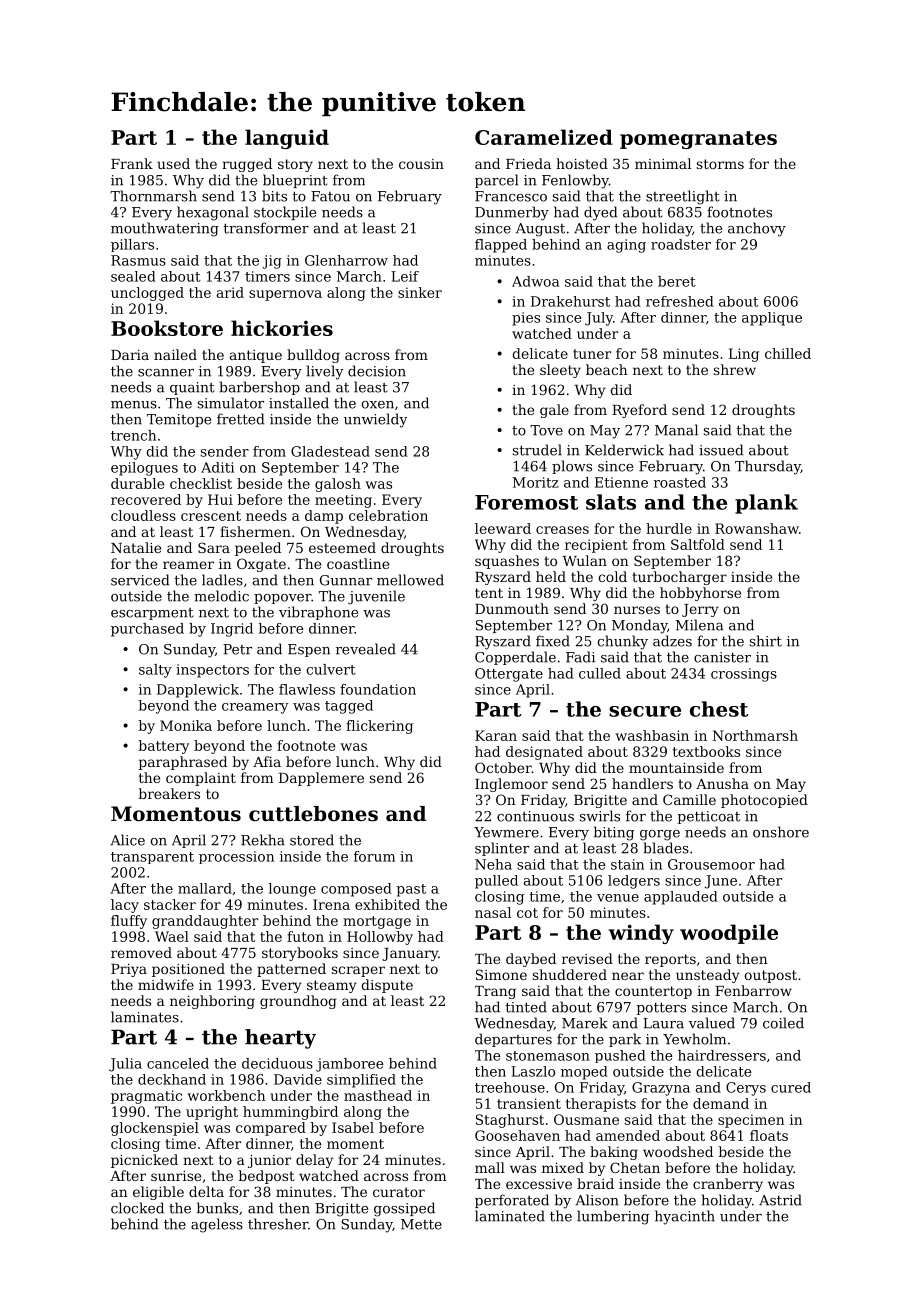 The image size is (924, 1308). Describe the element at coordinates (493, 912) in the document. I see `nasal` at that location.
